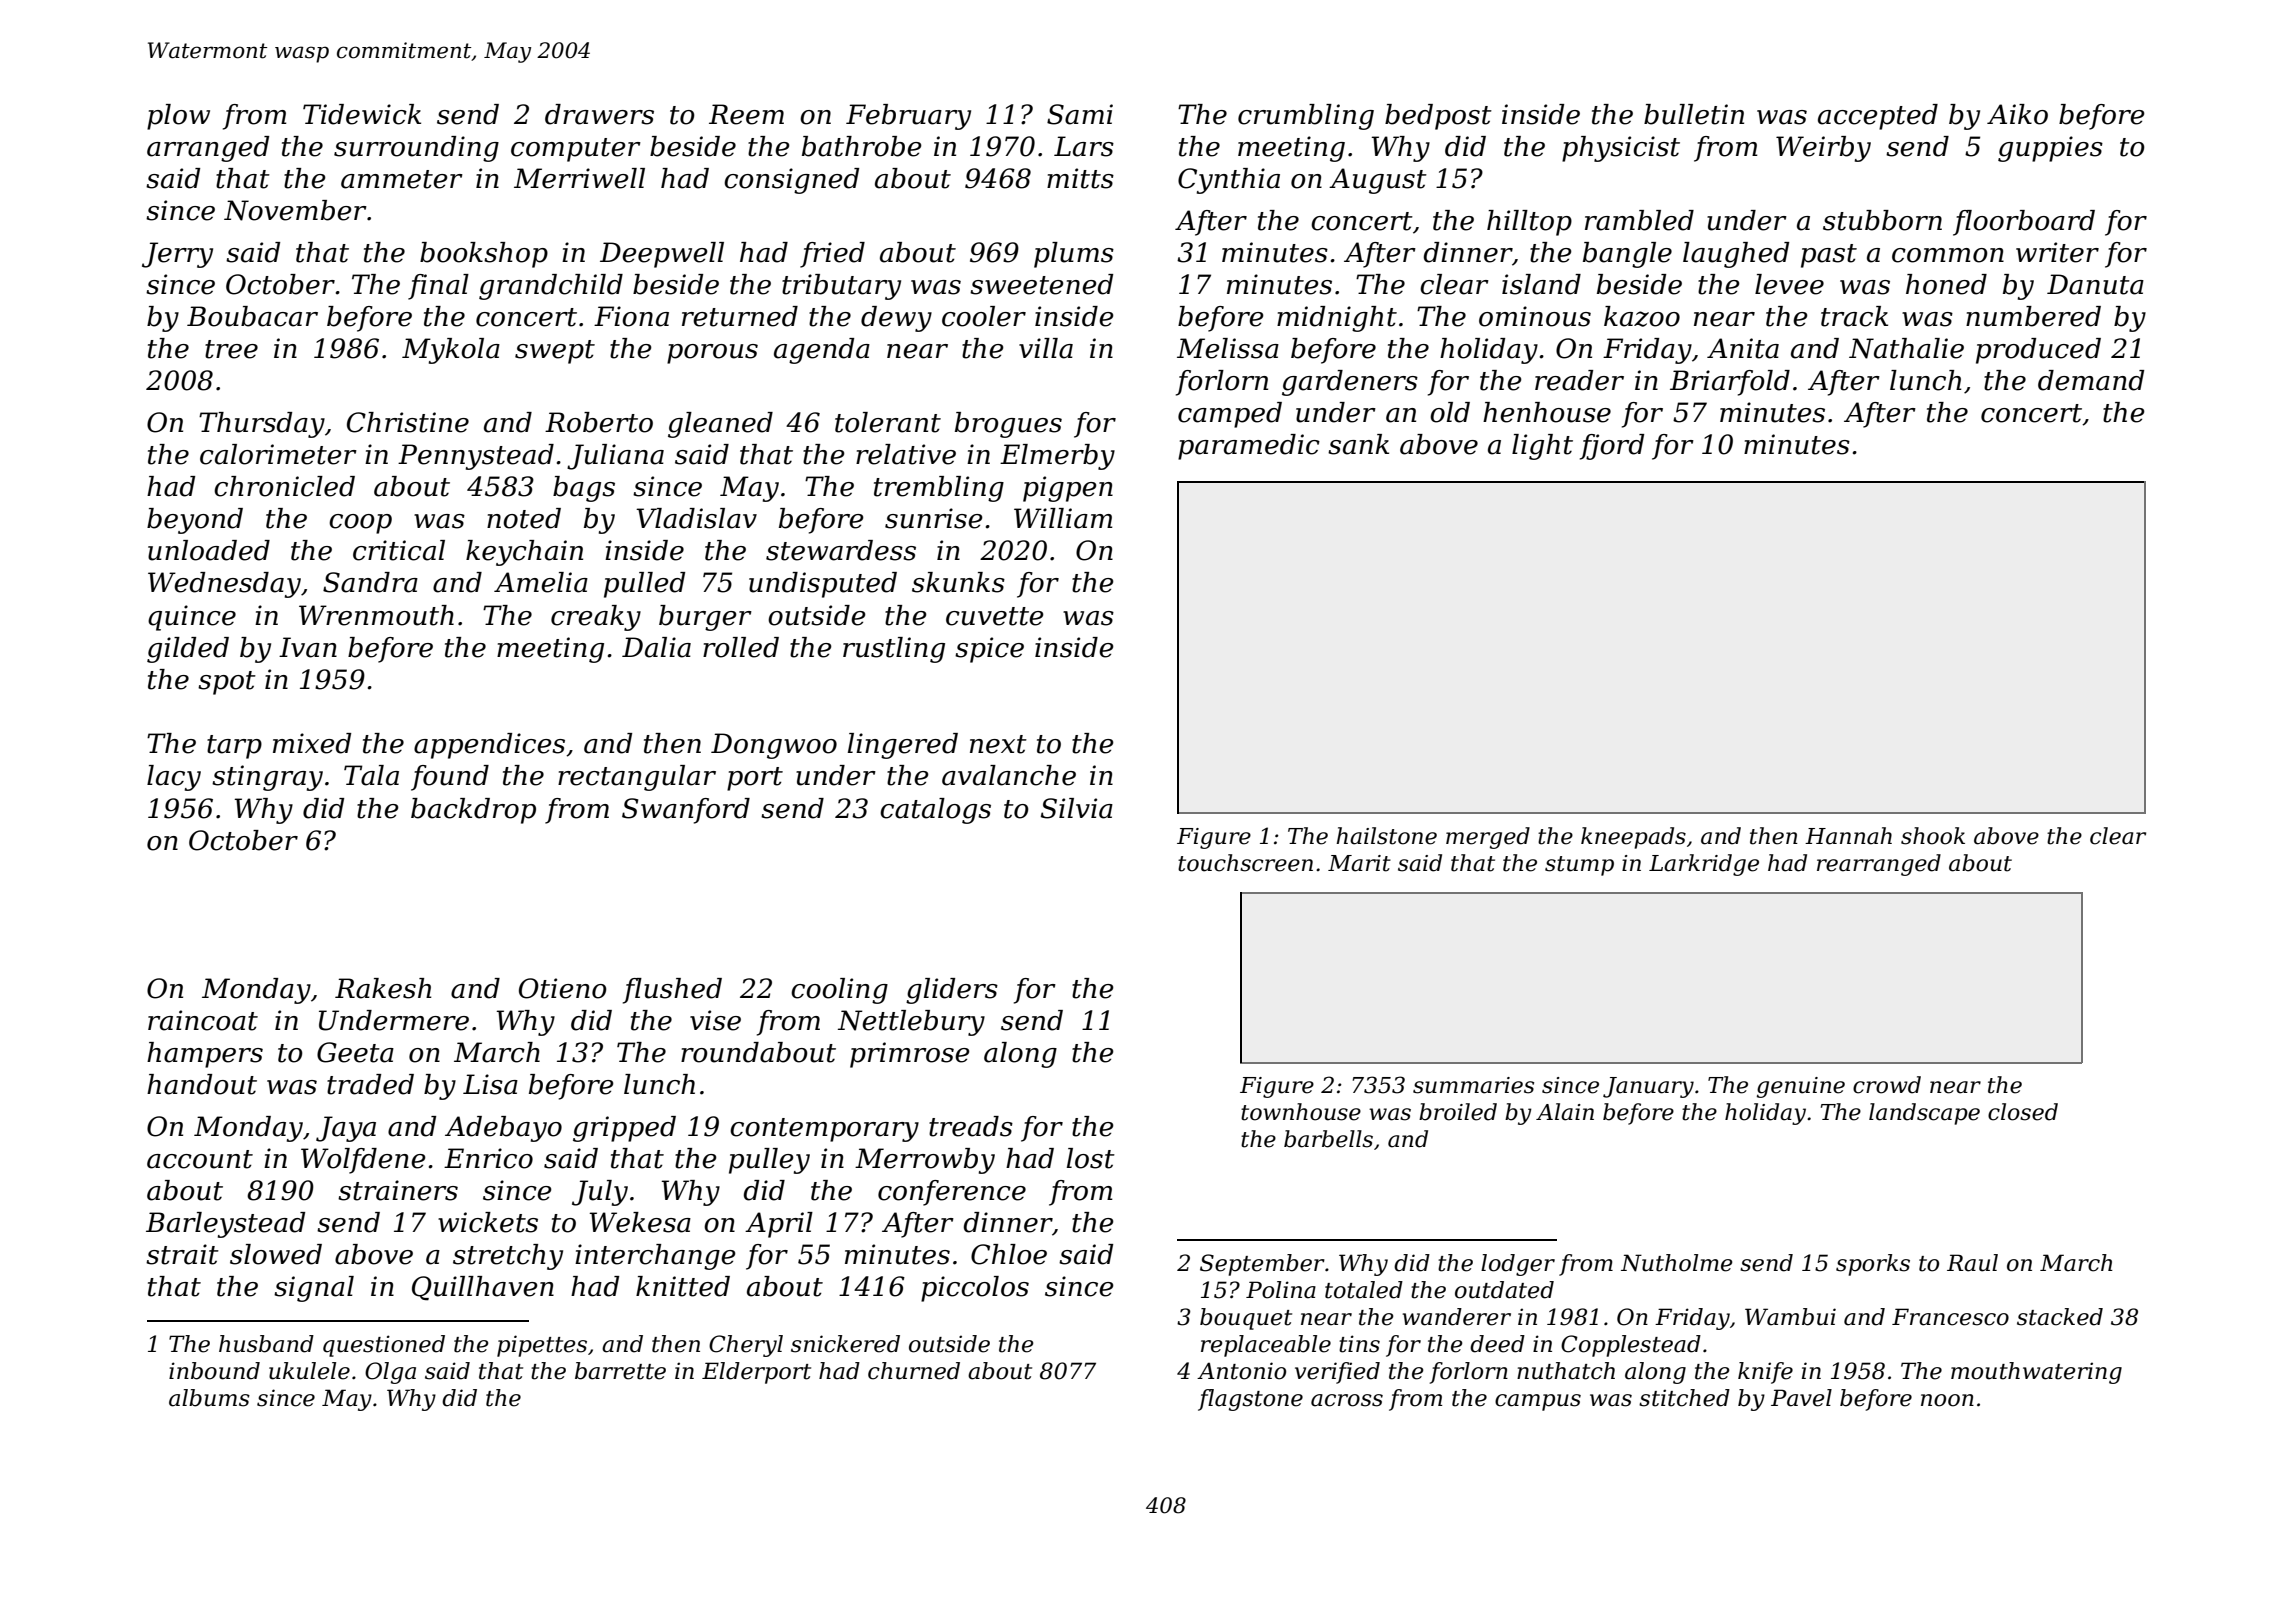 The height and width of the page is (1620, 2292). What do you see at coordinates (1386, 836) in the page?
I see `hailstone` at bounding box center [1386, 836].
